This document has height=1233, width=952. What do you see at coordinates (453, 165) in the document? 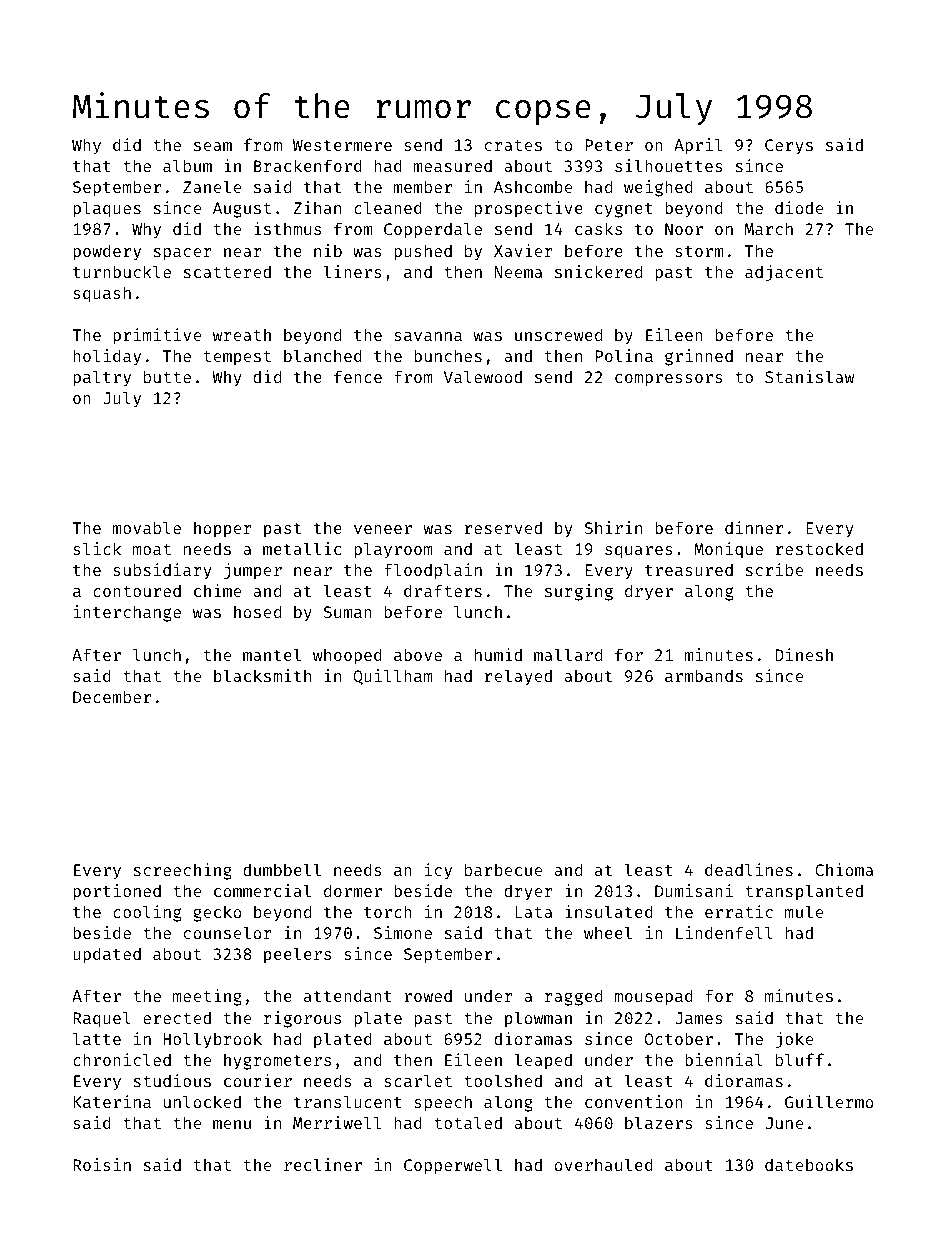
I see `measured` at bounding box center [453, 165].
